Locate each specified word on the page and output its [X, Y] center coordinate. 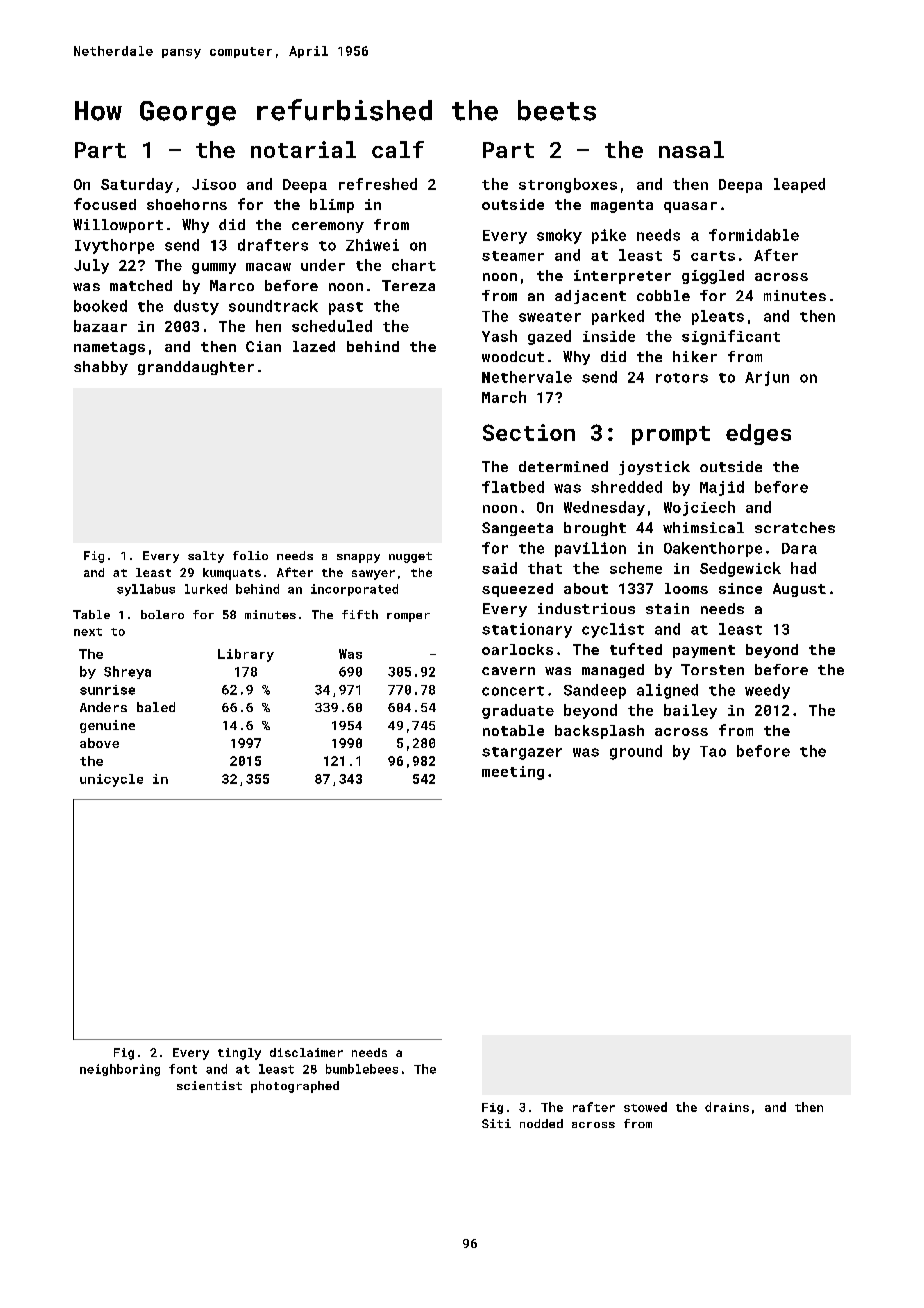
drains [727, 1107]
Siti [496, 1123]
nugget [410, 557]
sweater [550, 317]
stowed [645, 1107]
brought [595, 529]
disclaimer [306, 1052]
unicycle [111, 780]
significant [731, 337]
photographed [295, 1087]
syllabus [146, 590]
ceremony [328, 227]
